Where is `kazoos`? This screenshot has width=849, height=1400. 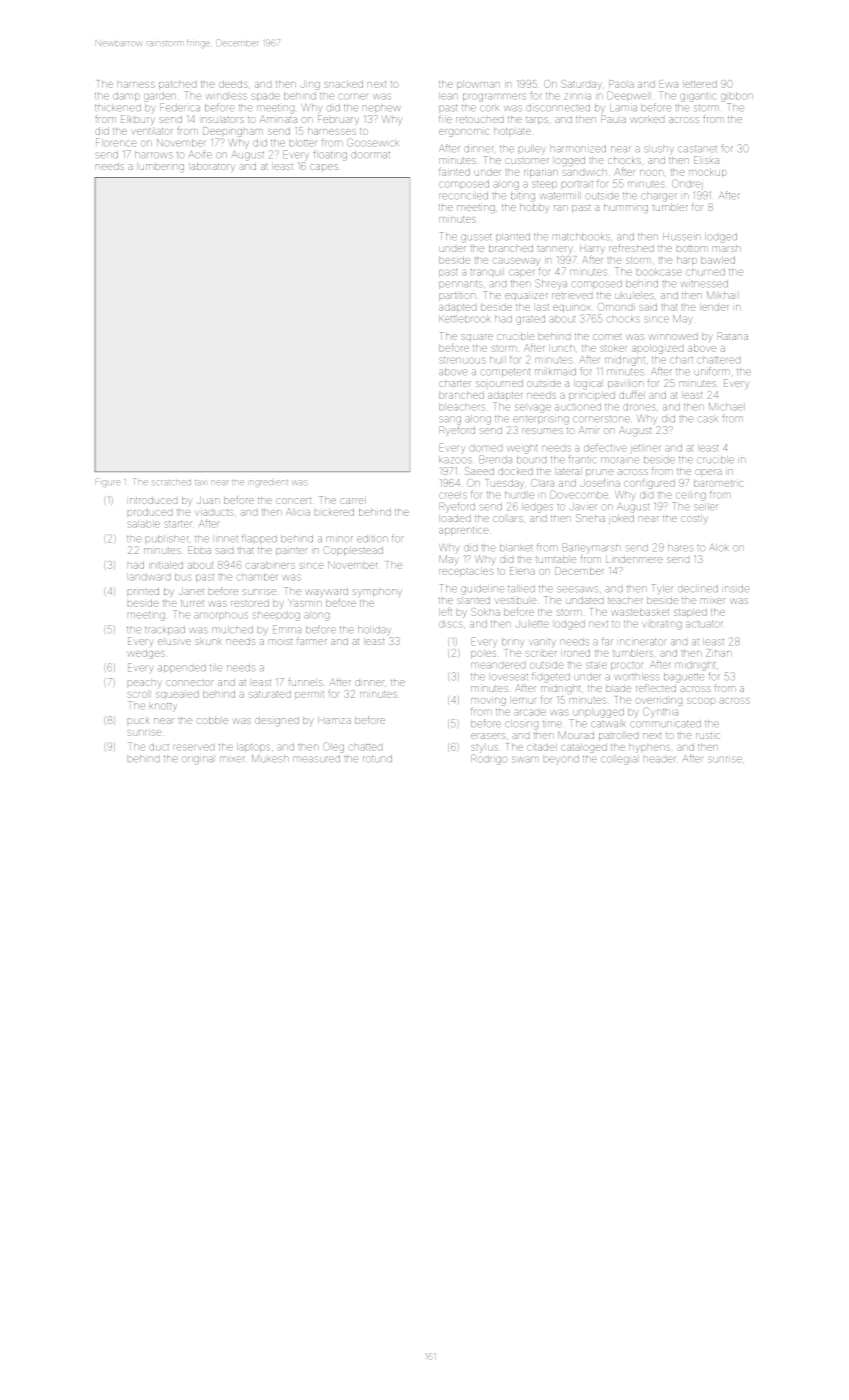
kazoos is located at coordinates (455, 460).
